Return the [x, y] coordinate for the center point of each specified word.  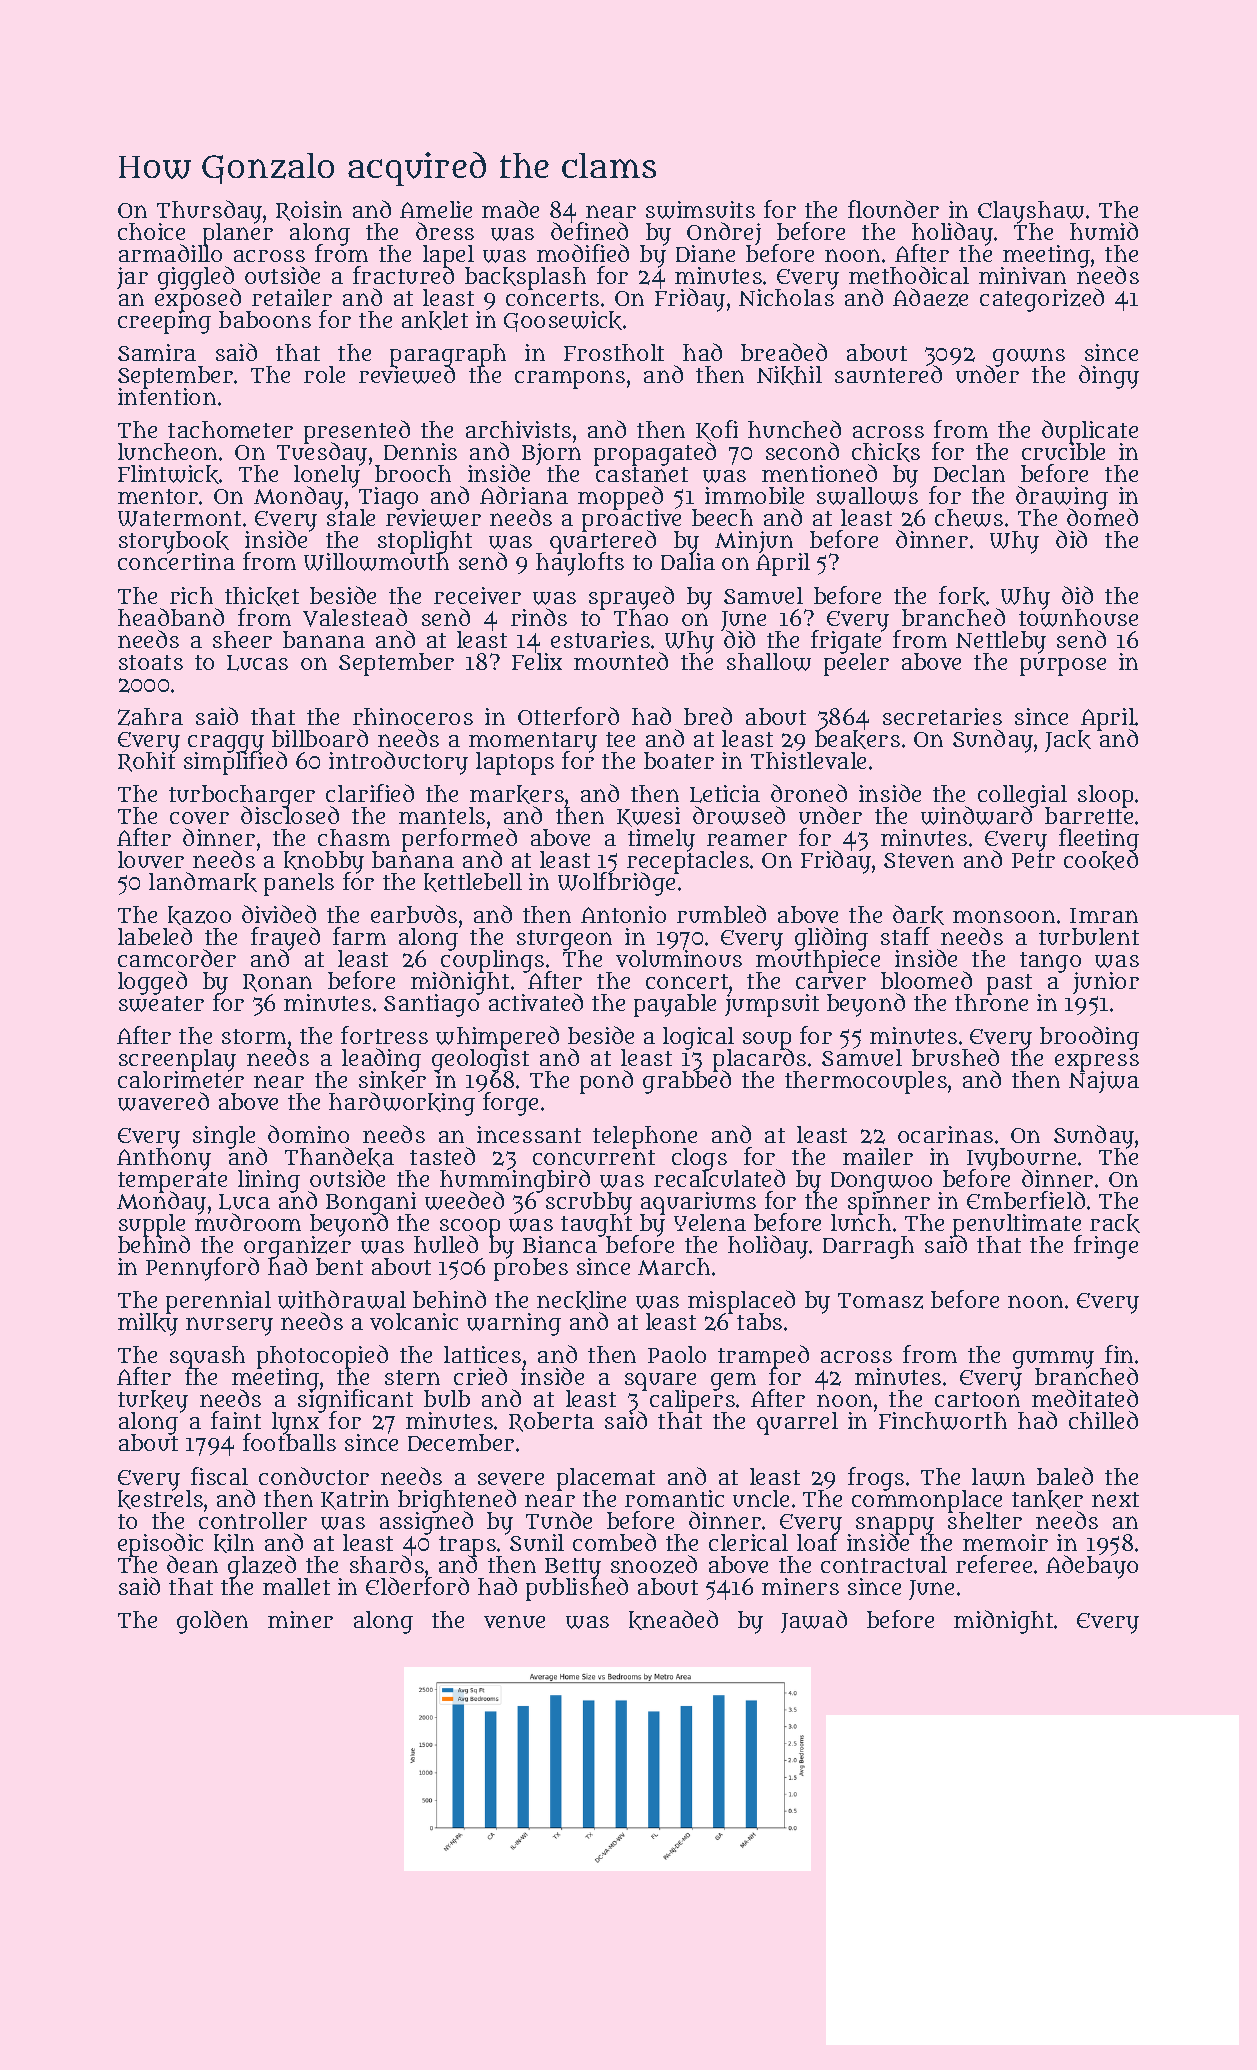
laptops [515, 763]
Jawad [814, 1621]
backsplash [525, 278]
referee [994, 1564]
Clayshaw [1031, 212]
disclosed [290, 815]
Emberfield [1026, 1200]
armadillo [170, 254]
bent [339, 1266]
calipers [692, 1402]
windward [977, 816]
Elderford [417, 1586]
